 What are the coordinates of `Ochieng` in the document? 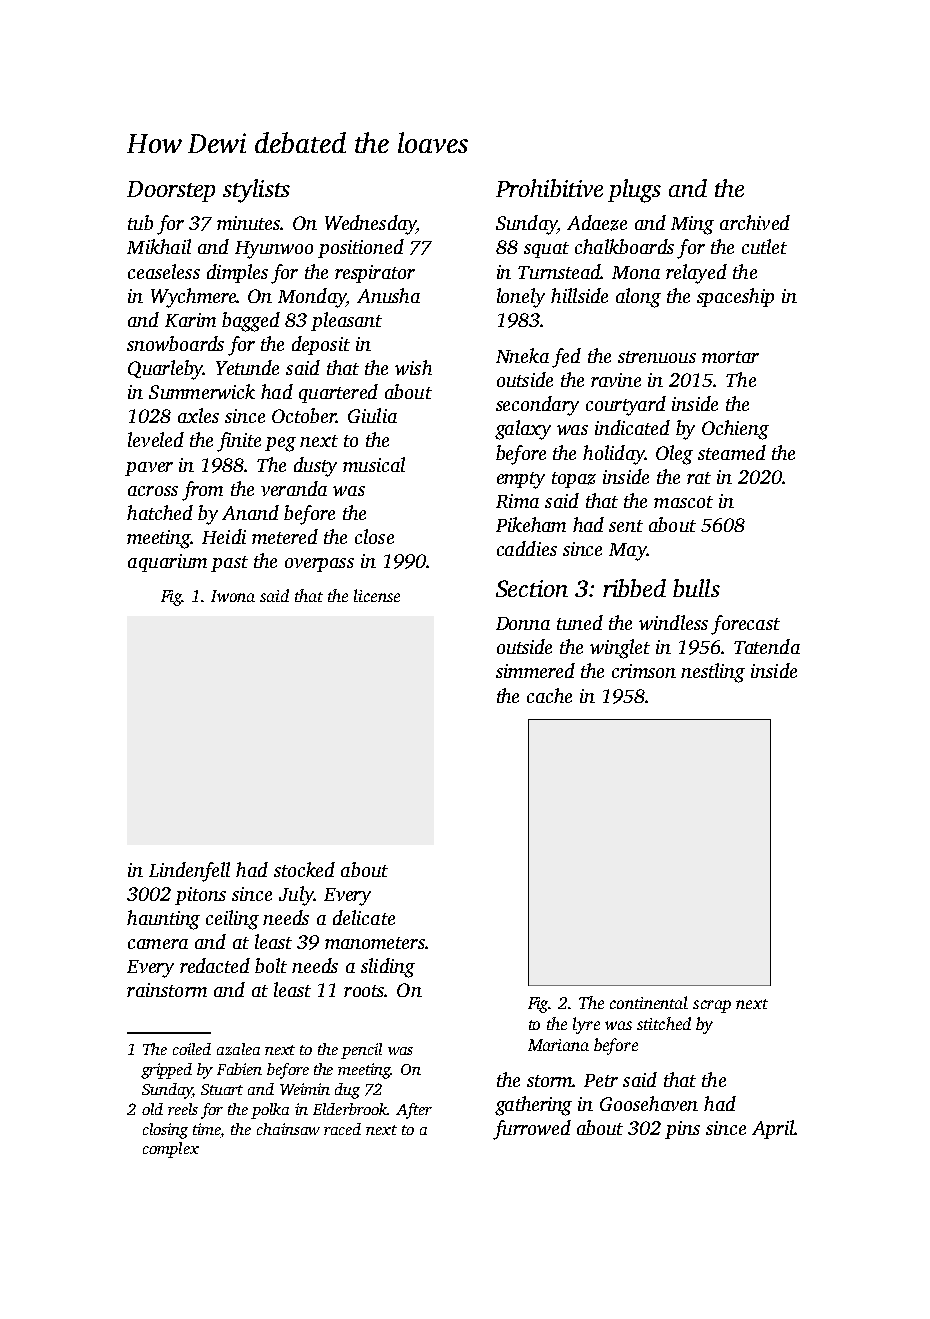 It's located at (735, 430).
